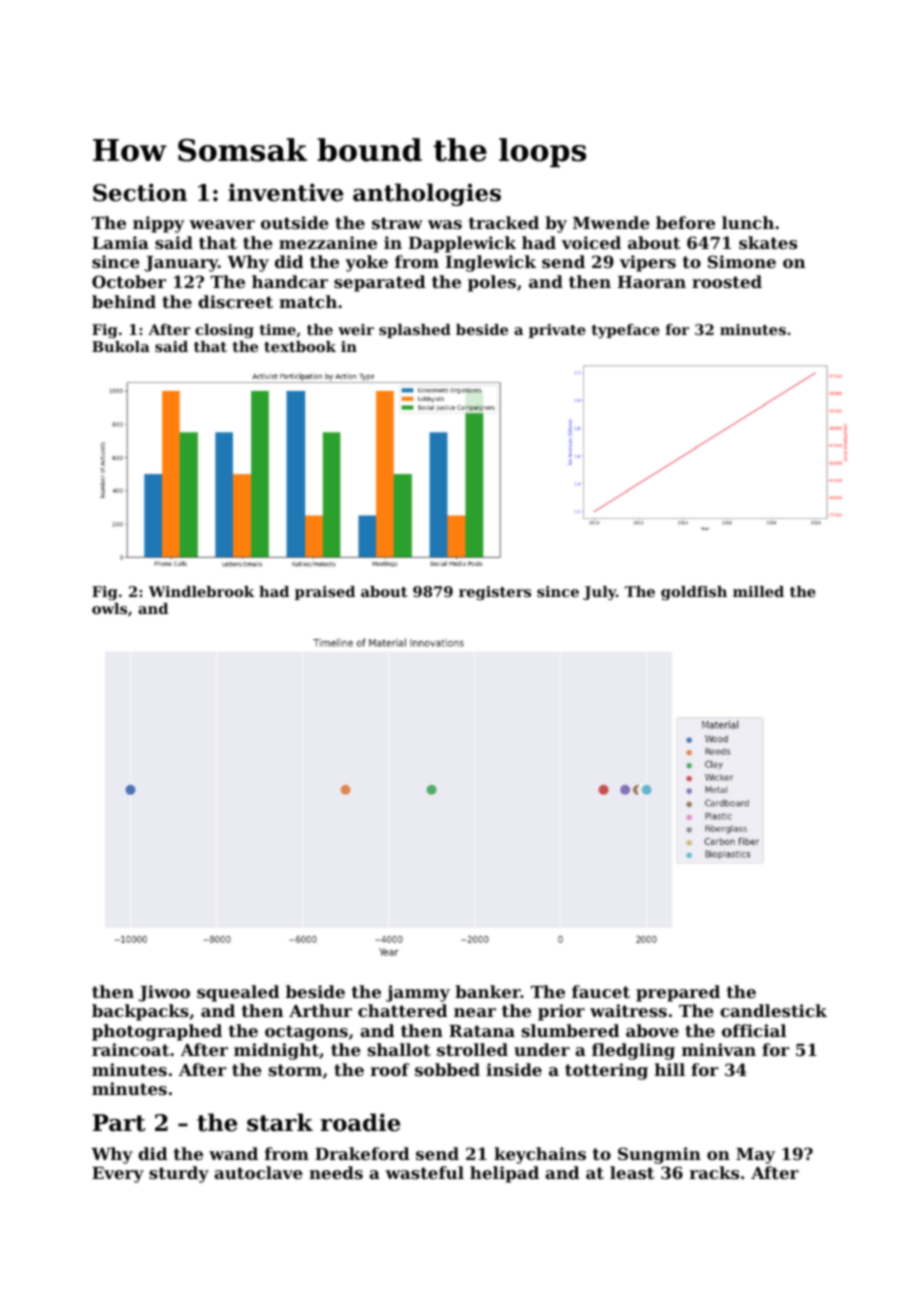 This document has width=924, height=1314. Describe the element at coordinates (328, 242) in the document. I see `mezzanine` at that location.
